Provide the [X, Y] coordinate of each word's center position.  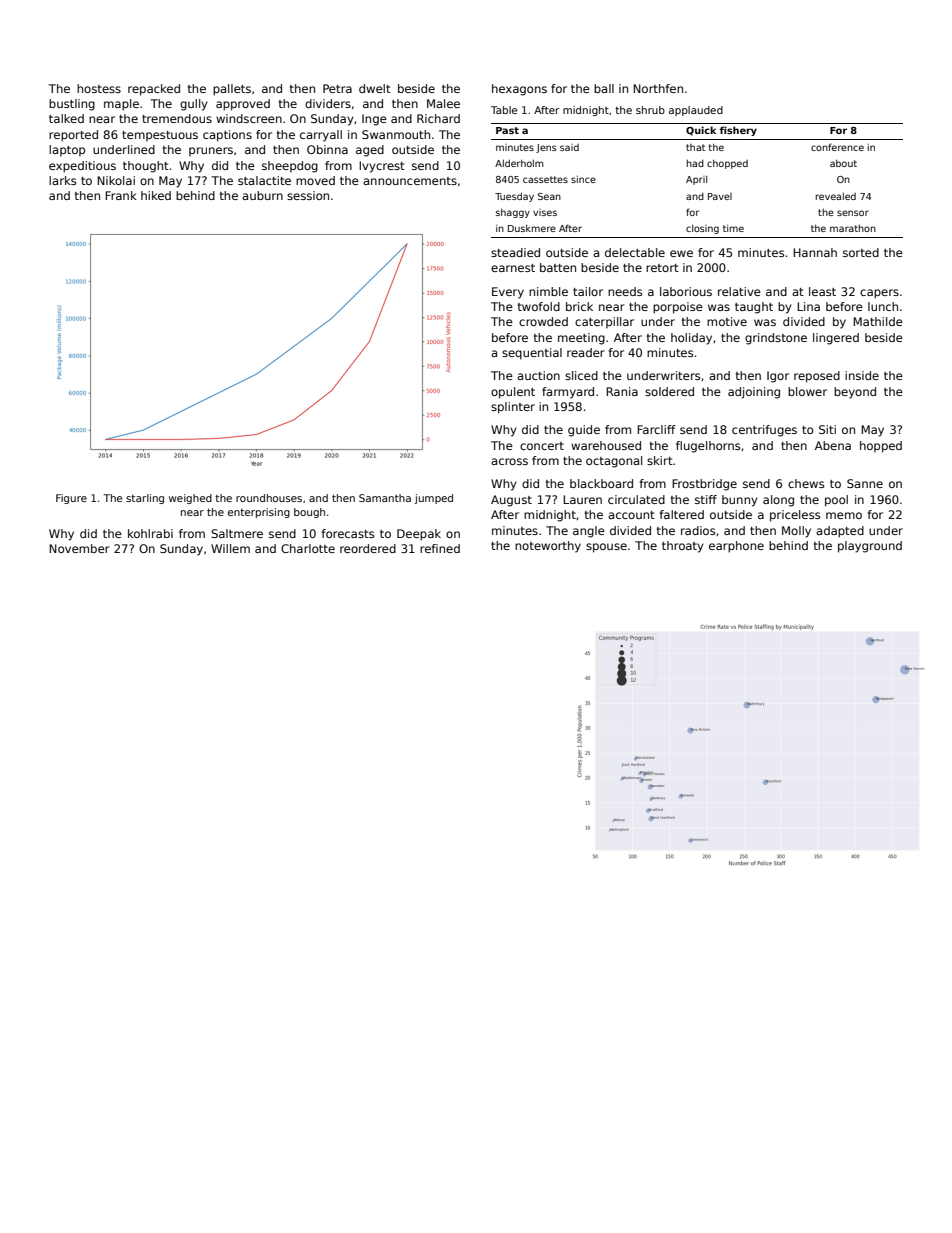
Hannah [815, 252]
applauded [696, 111]
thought [146, 167]
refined [440, 548]
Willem [230, 548]
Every [508, 293]
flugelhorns [708, 447]
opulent [513, 393]
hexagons [519, 90]
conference [837, 147]
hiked [156, 195]
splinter [513, 408]
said [569, 147]
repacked [154, 90]
